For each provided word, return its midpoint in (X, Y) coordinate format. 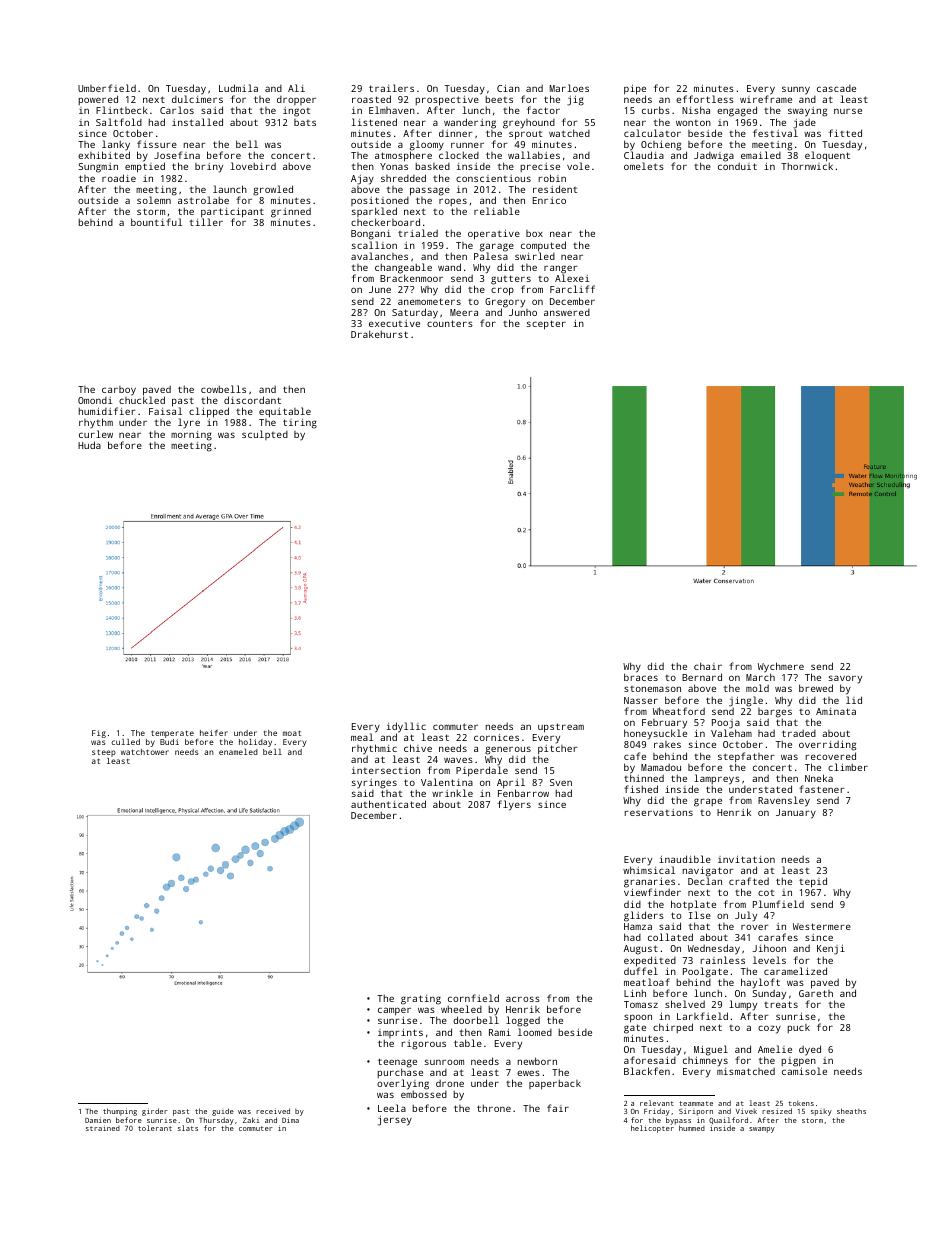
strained (103, 1128)
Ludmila (238, 88)
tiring (300, 424)
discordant (252, 400)
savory (845, 680)
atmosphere (403, 157)
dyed (810, 1050)
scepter (546, 325)
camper (394, 1011)
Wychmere (781, 668)
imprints (400, 1033)
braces (641, 677)
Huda (89, 445)
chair (708, 666)
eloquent (827, 156)
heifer (214, 733)
